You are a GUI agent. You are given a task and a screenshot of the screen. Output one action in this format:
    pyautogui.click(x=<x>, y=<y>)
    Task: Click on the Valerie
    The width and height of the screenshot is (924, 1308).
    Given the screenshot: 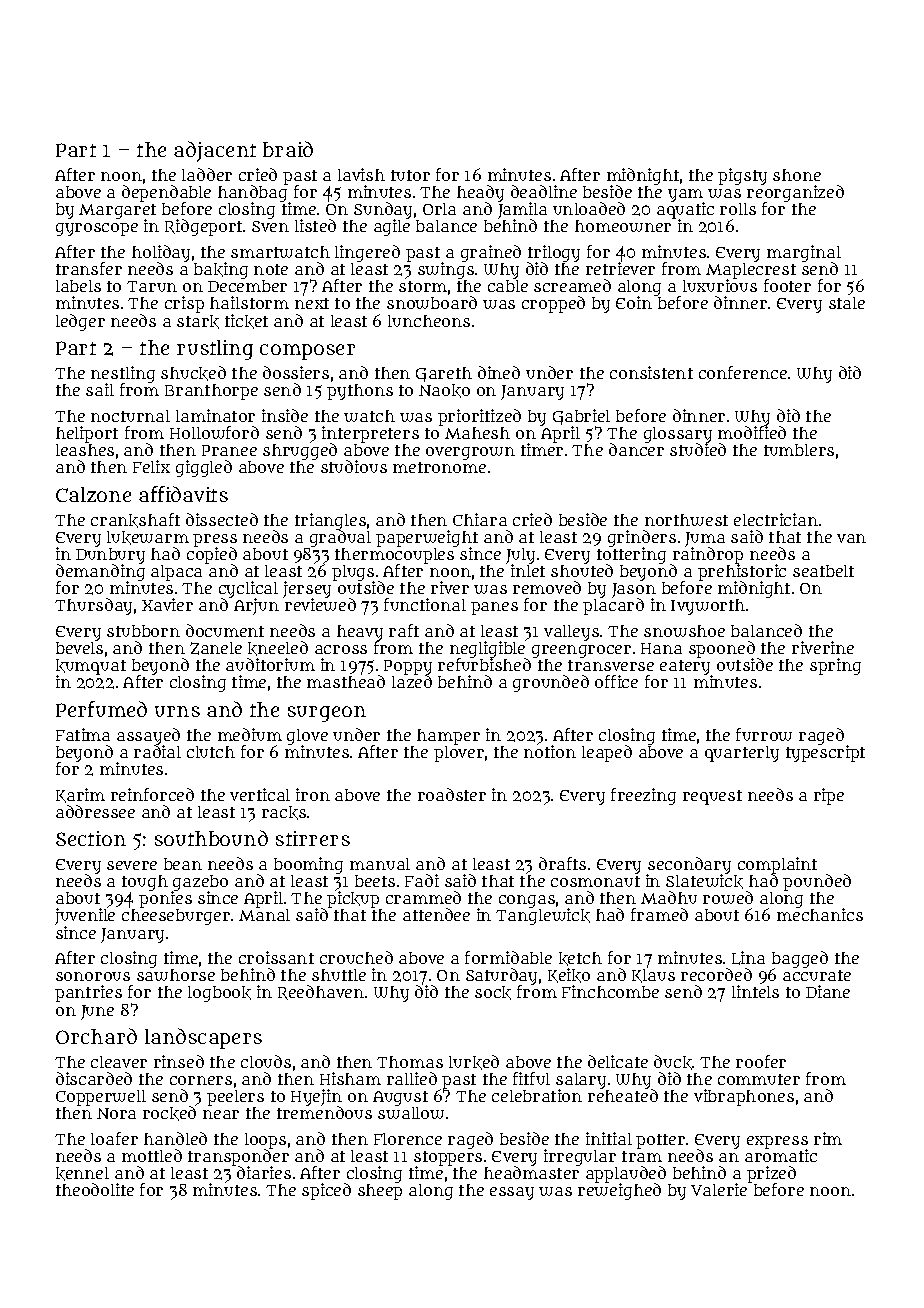 What is the action you would take?
    pyautogui.click(x=719, y=1190)
